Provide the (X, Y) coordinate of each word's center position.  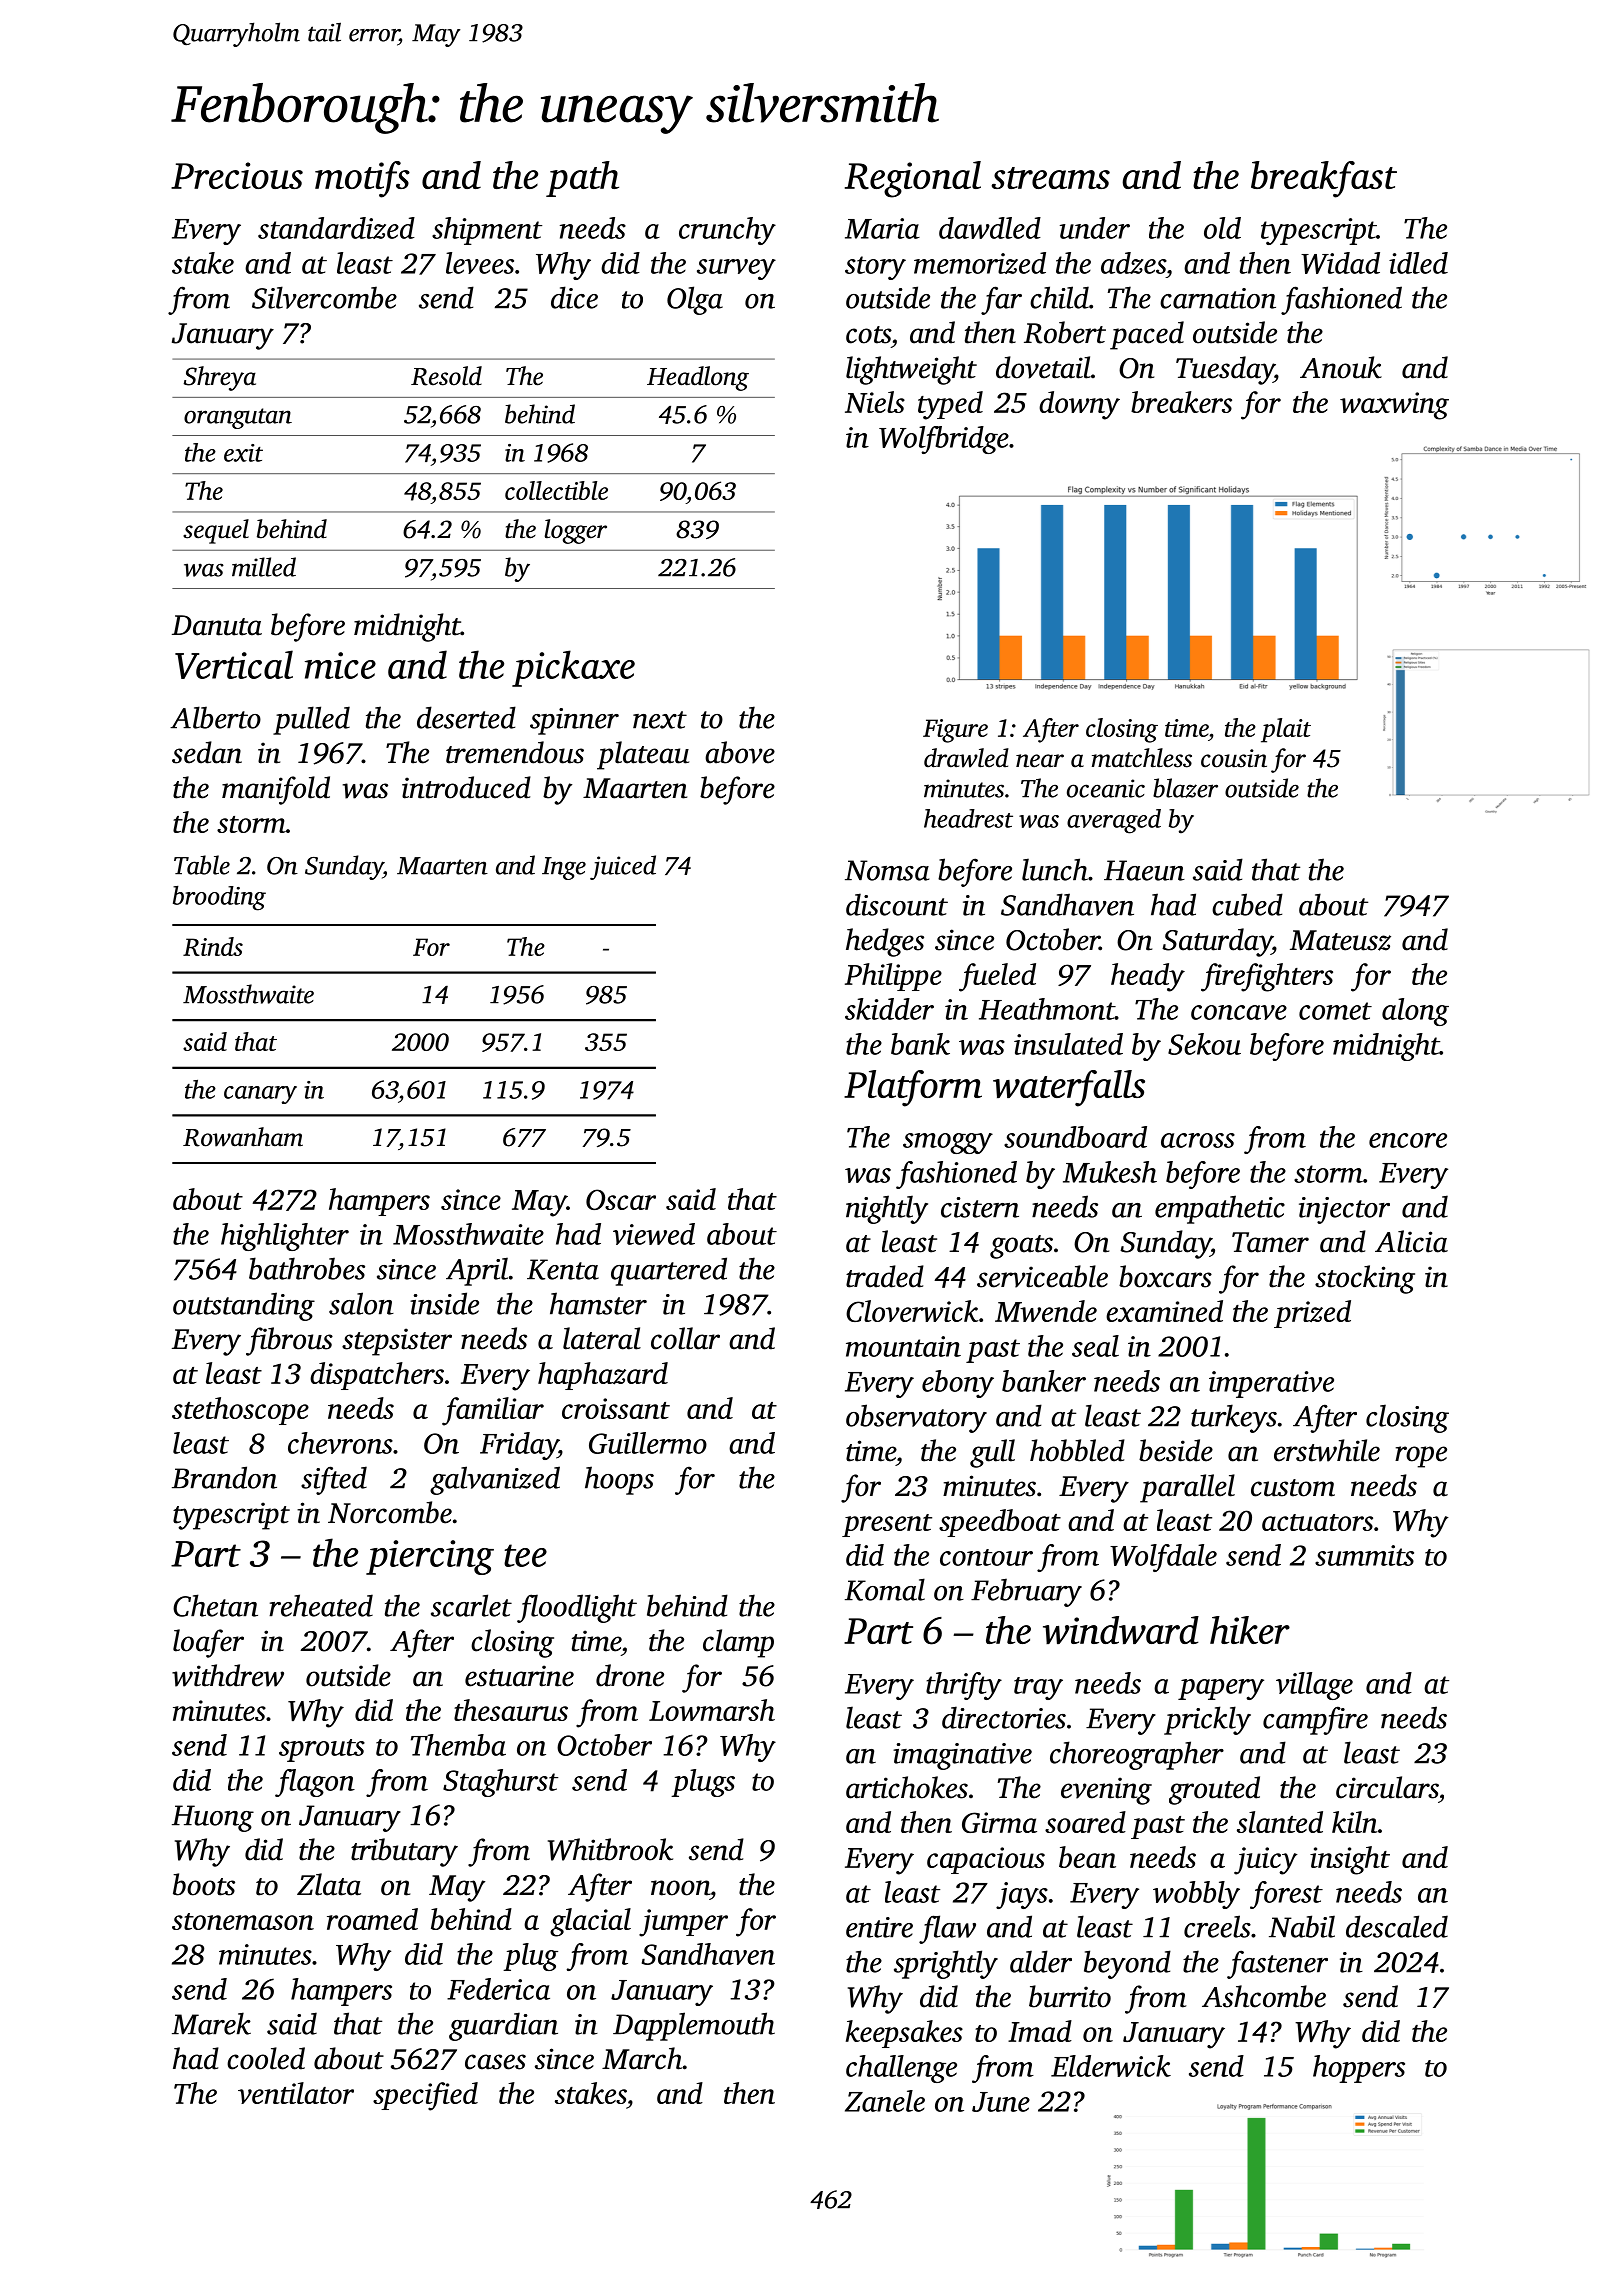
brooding (219, 898)
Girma (999, 1822)
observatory (916, 1418)
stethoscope (240, 1411)
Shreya (219, 378)
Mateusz (1340, 940)
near (1040, 761)
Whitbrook (610, 1849)
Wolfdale (1163, 1558)
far (1001, 300)
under (1095, 228)
